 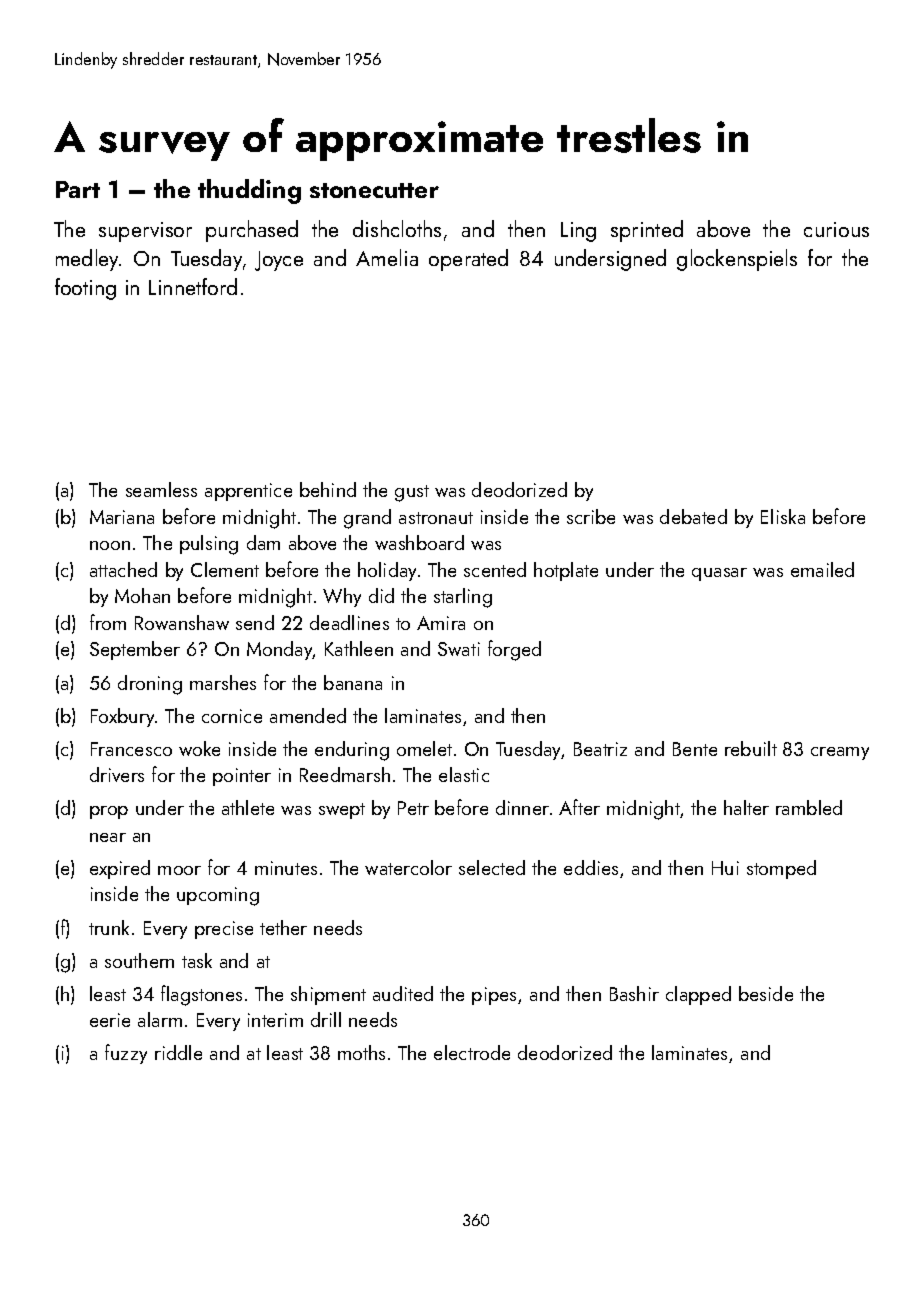 I want to click on electrode, so click(x=472, y=1052).
